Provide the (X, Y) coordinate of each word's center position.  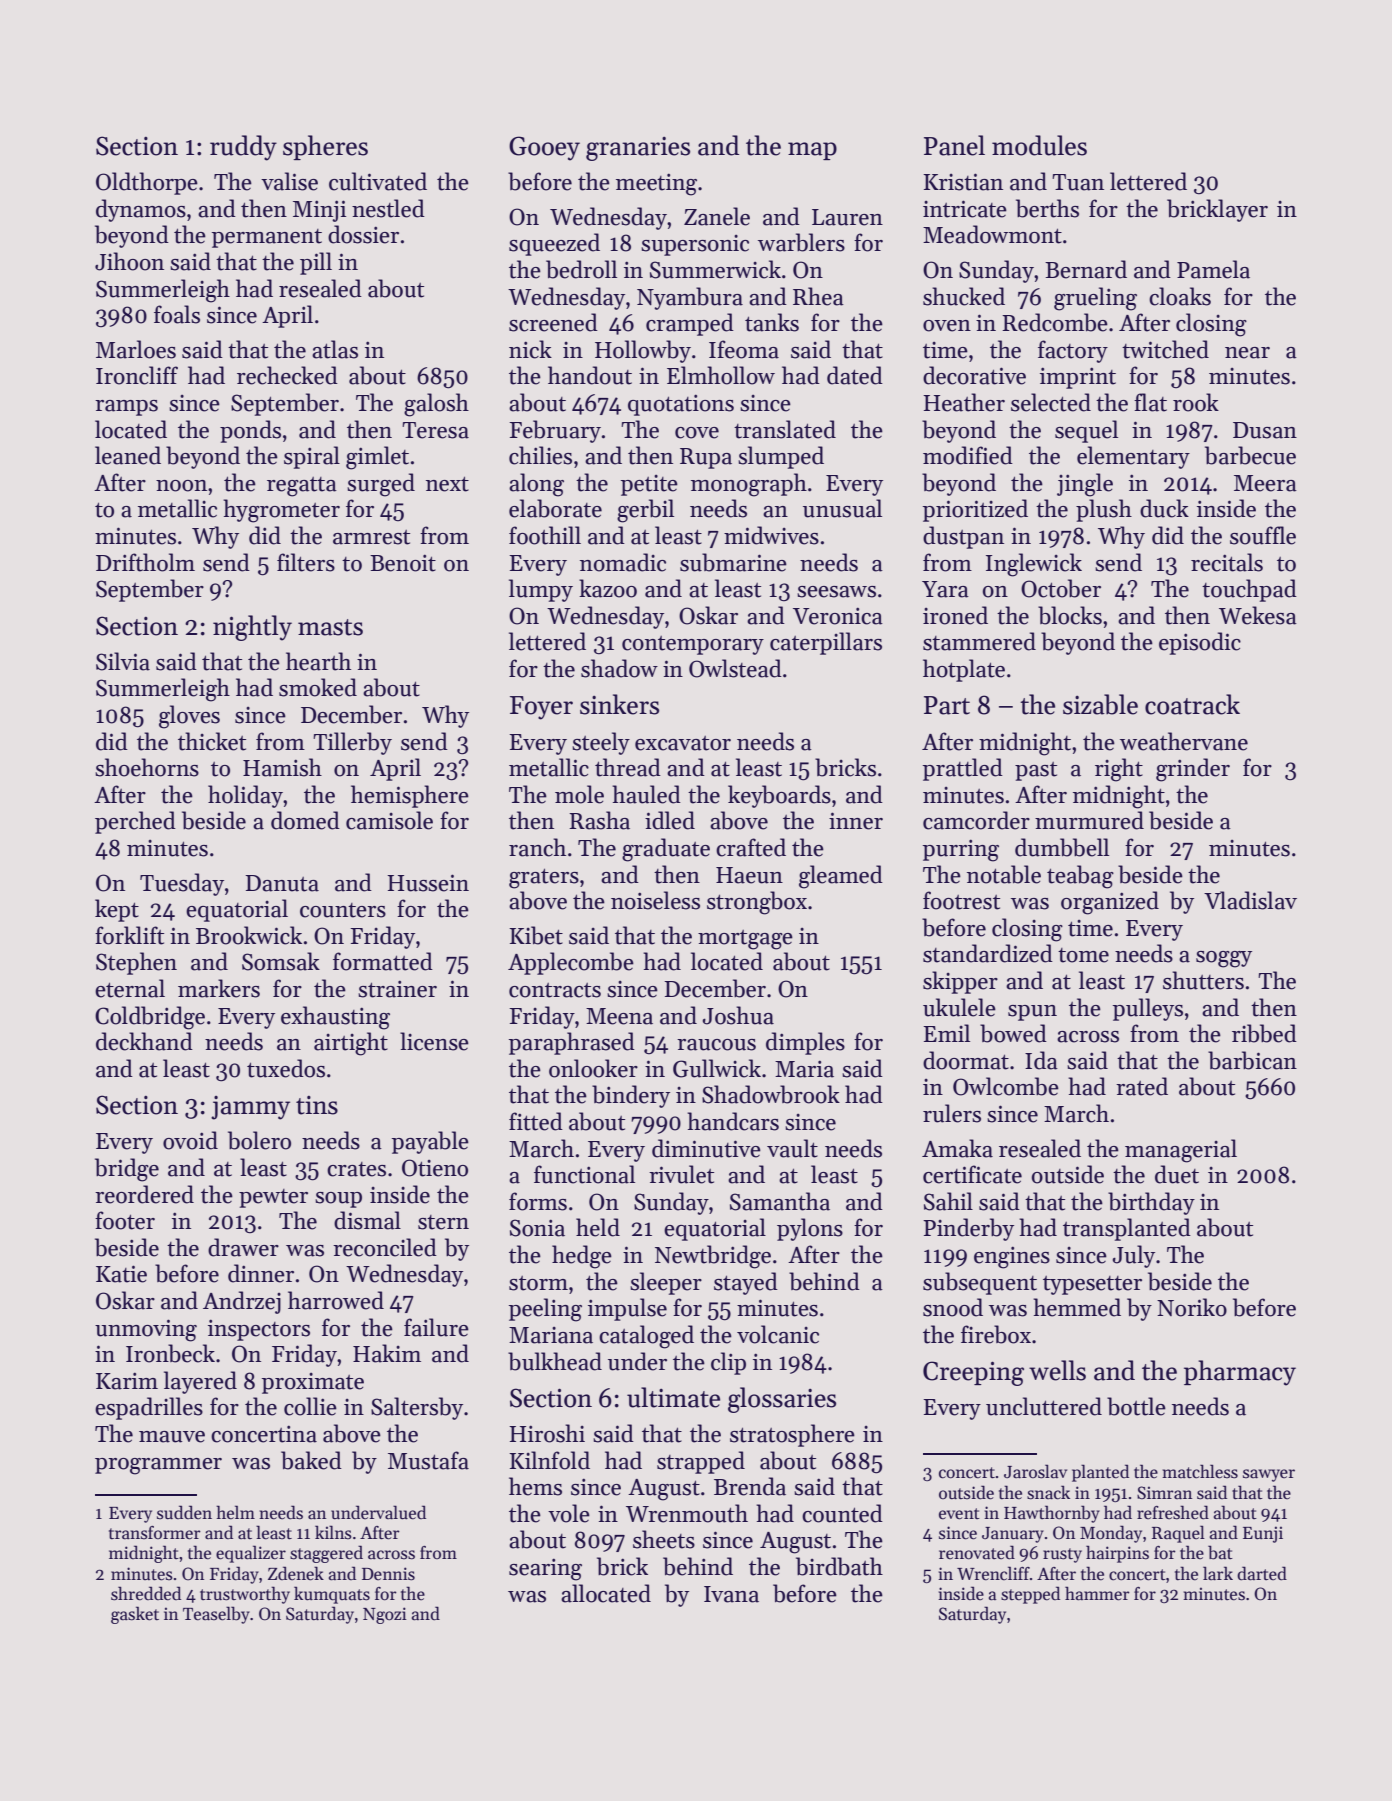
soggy (1224, 959)
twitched (1165, 349)
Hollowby (643, 351)
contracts (555, 990)
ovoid (190, 1140)
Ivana (731, 1594)
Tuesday (182, 884)
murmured (1089, 820)
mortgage (745, 940)
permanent (267, 238)
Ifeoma (744, 349)
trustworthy (245, 1595)
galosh (436, 405)
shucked (964, 296)
